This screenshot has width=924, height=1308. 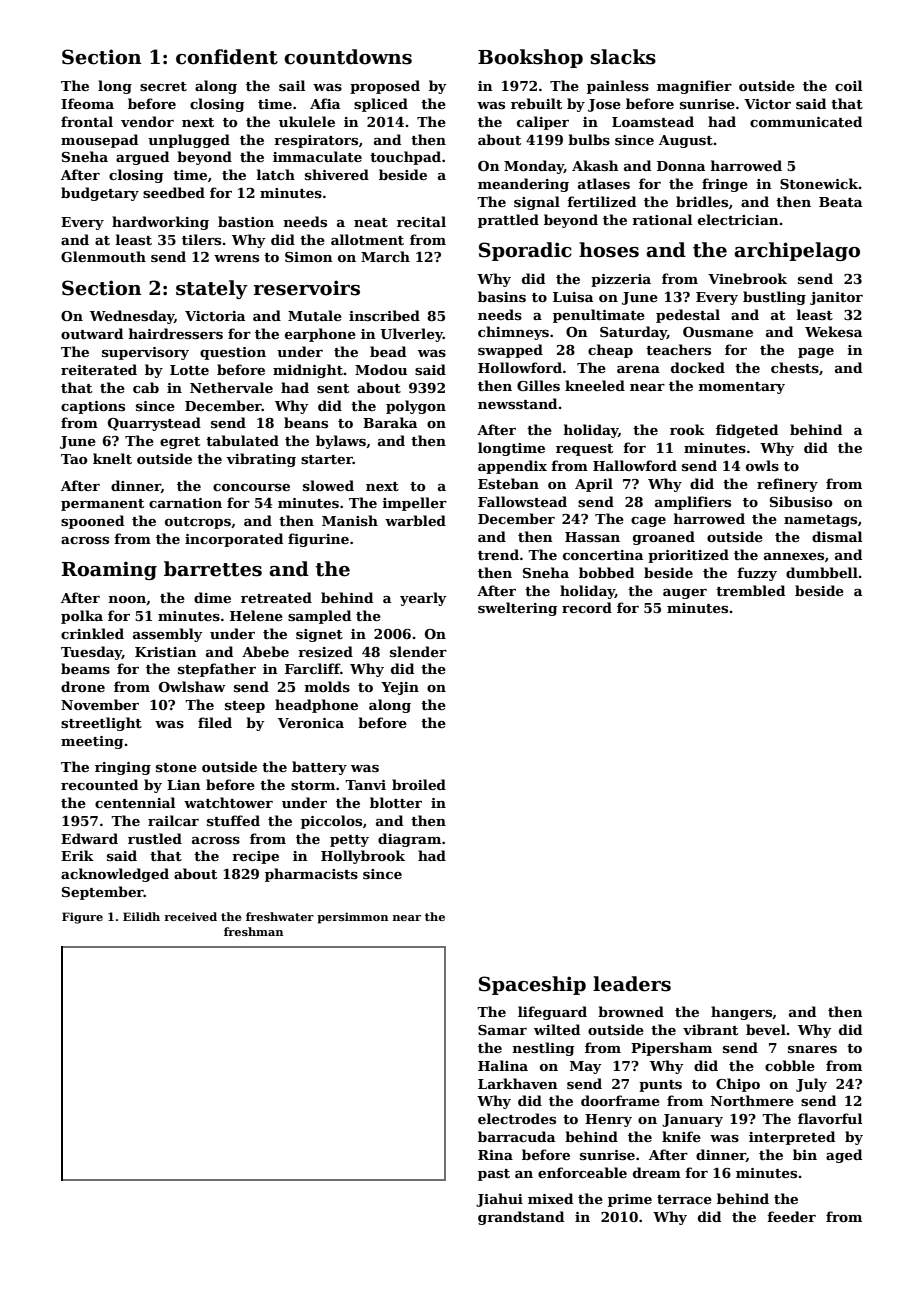 I want to click on spooned, so click(x=92, y=522).
